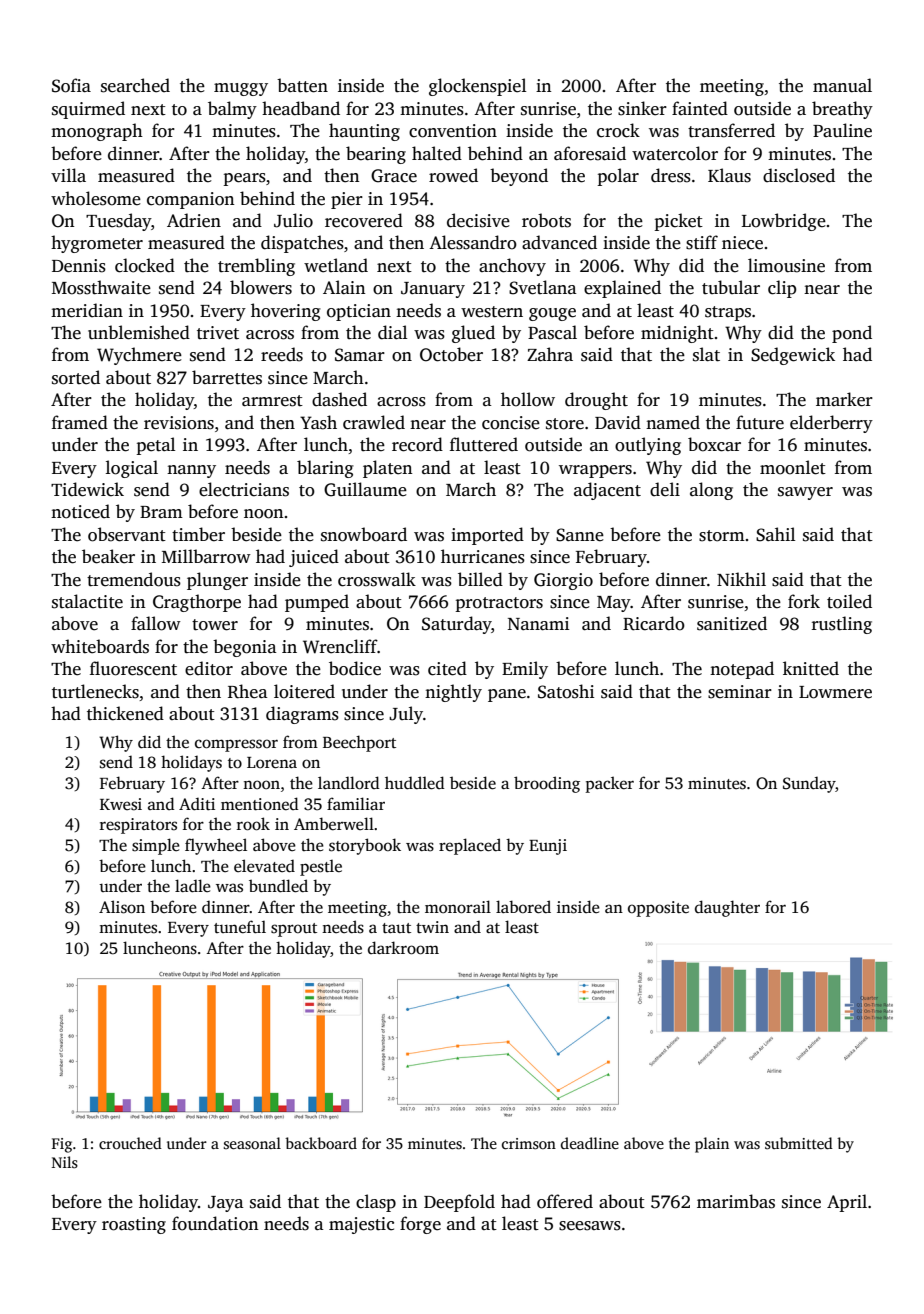  I want to click on submitted, so click(799, 1143).
